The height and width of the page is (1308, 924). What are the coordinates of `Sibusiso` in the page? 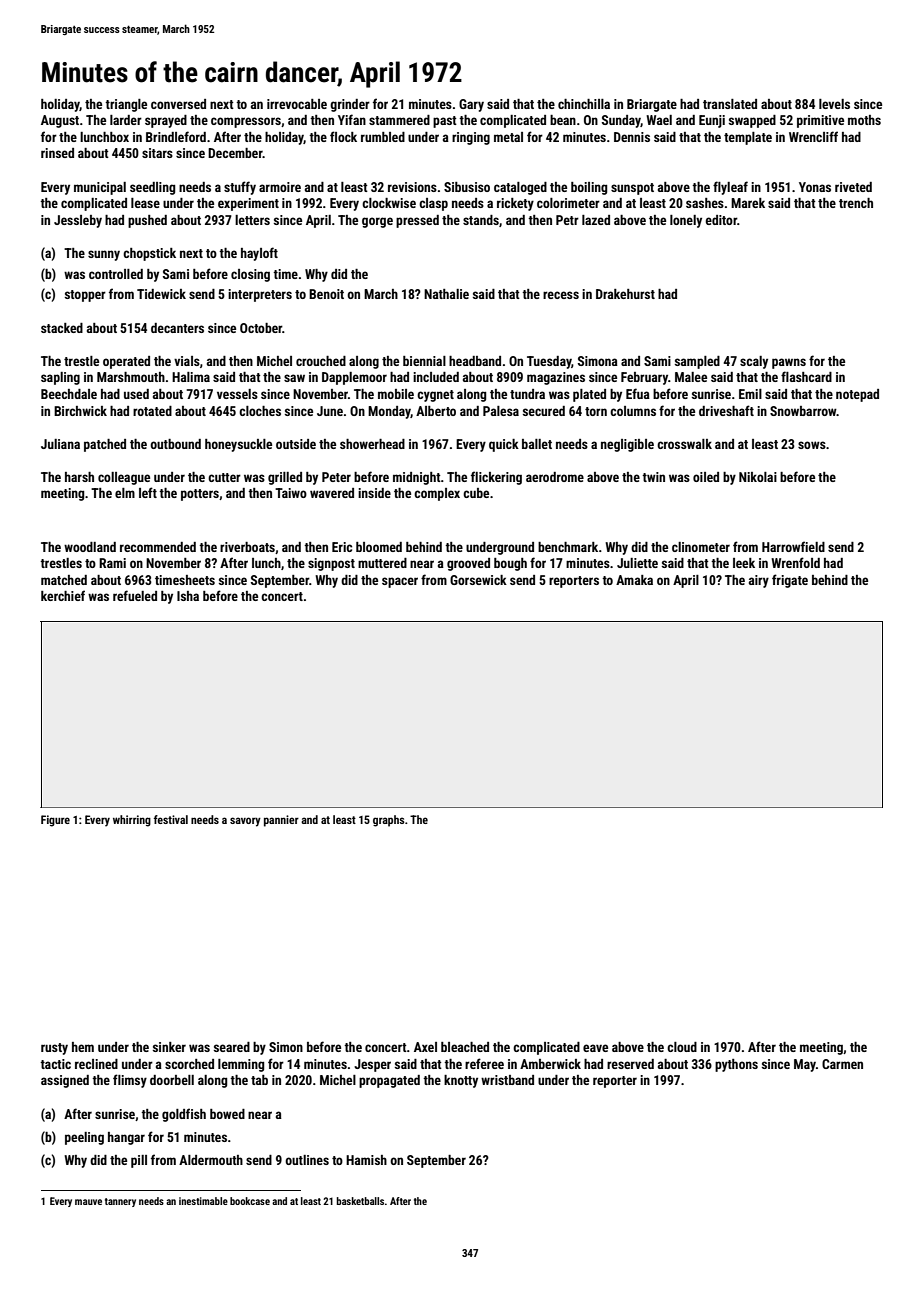 It's located at (467, 187).
